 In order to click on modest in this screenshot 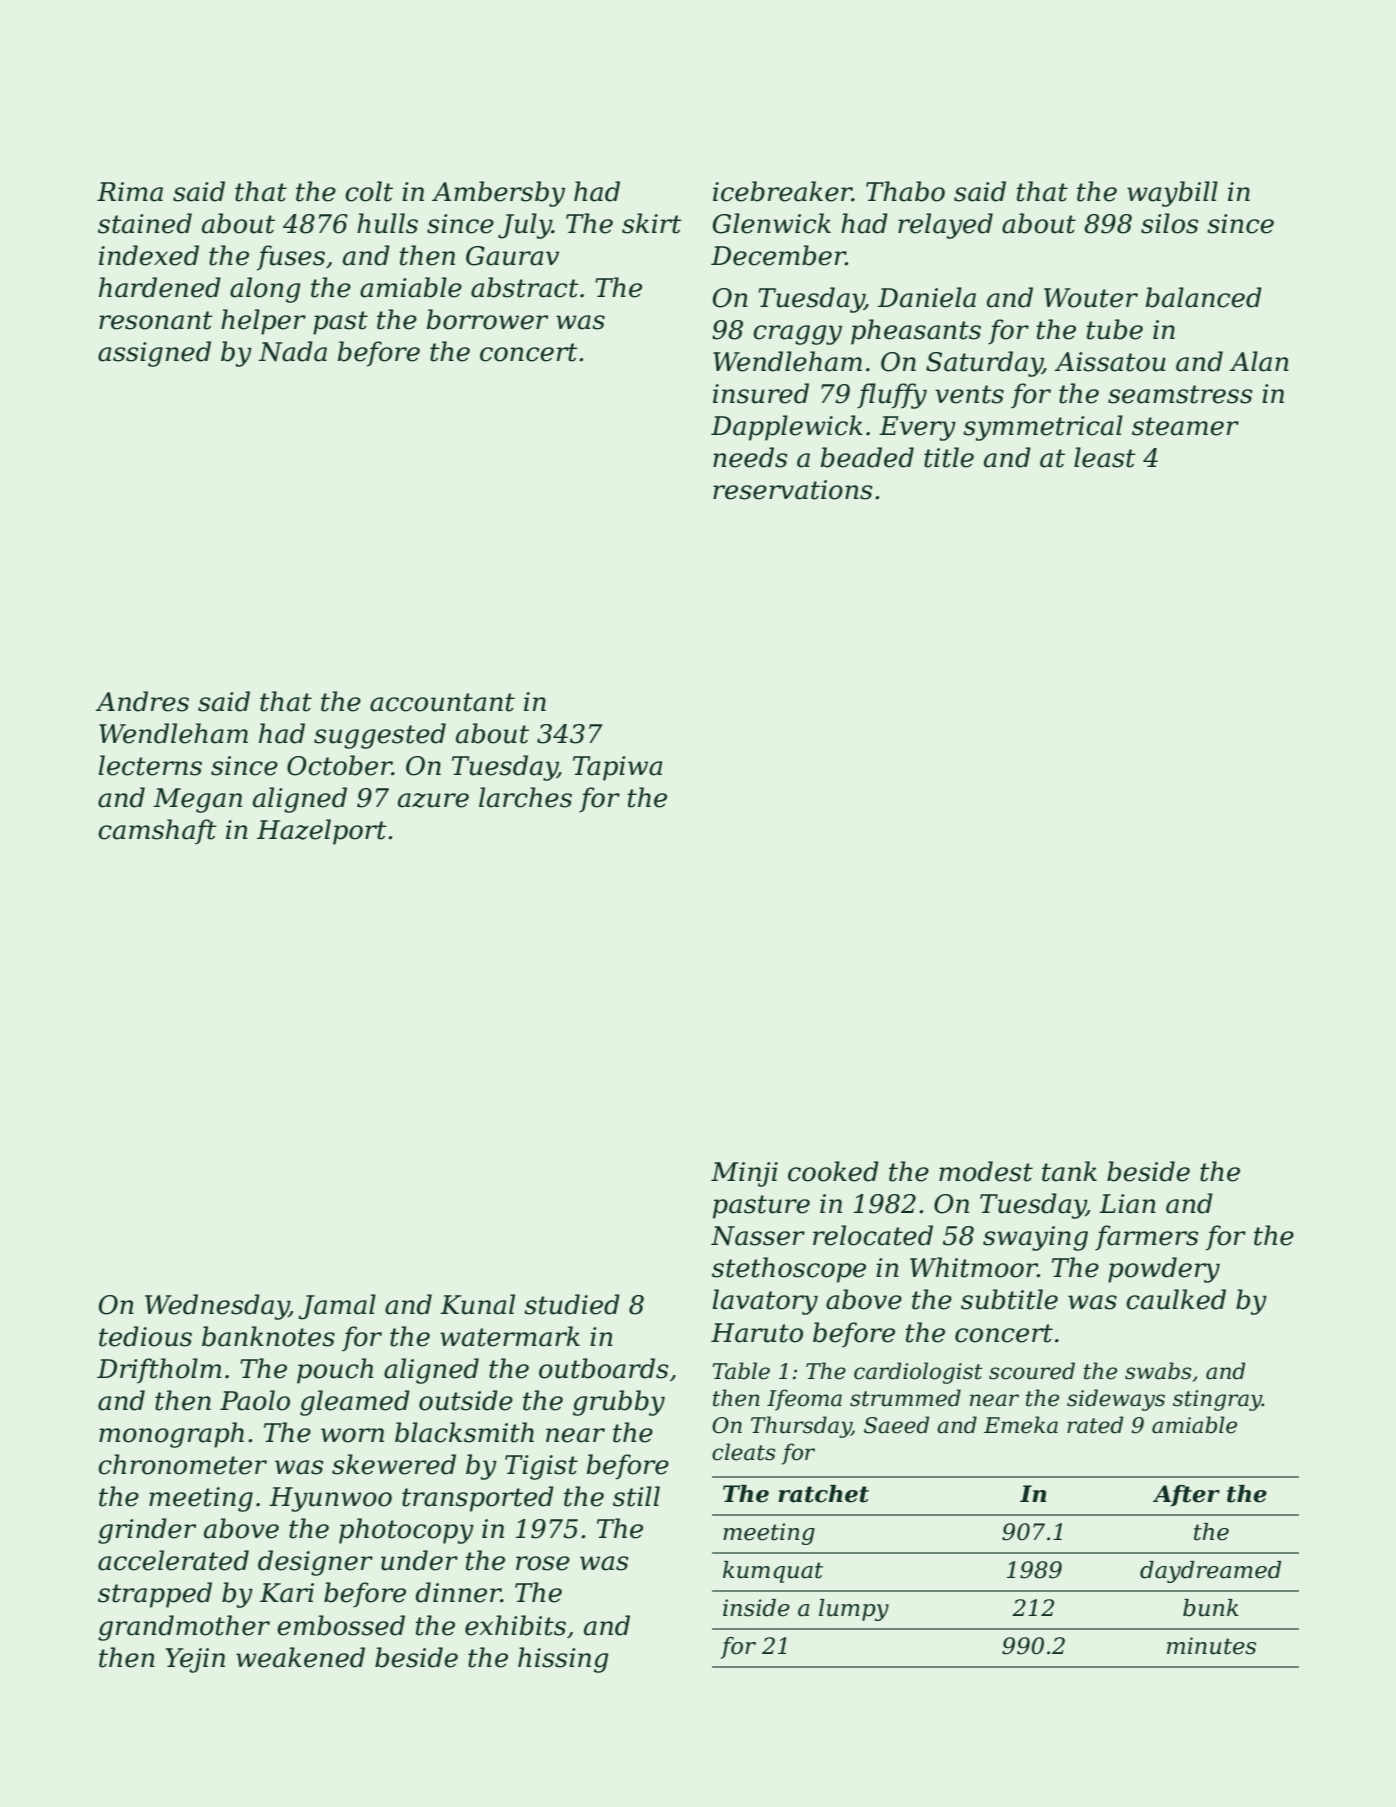, I will do `click(986, 1171)`.
